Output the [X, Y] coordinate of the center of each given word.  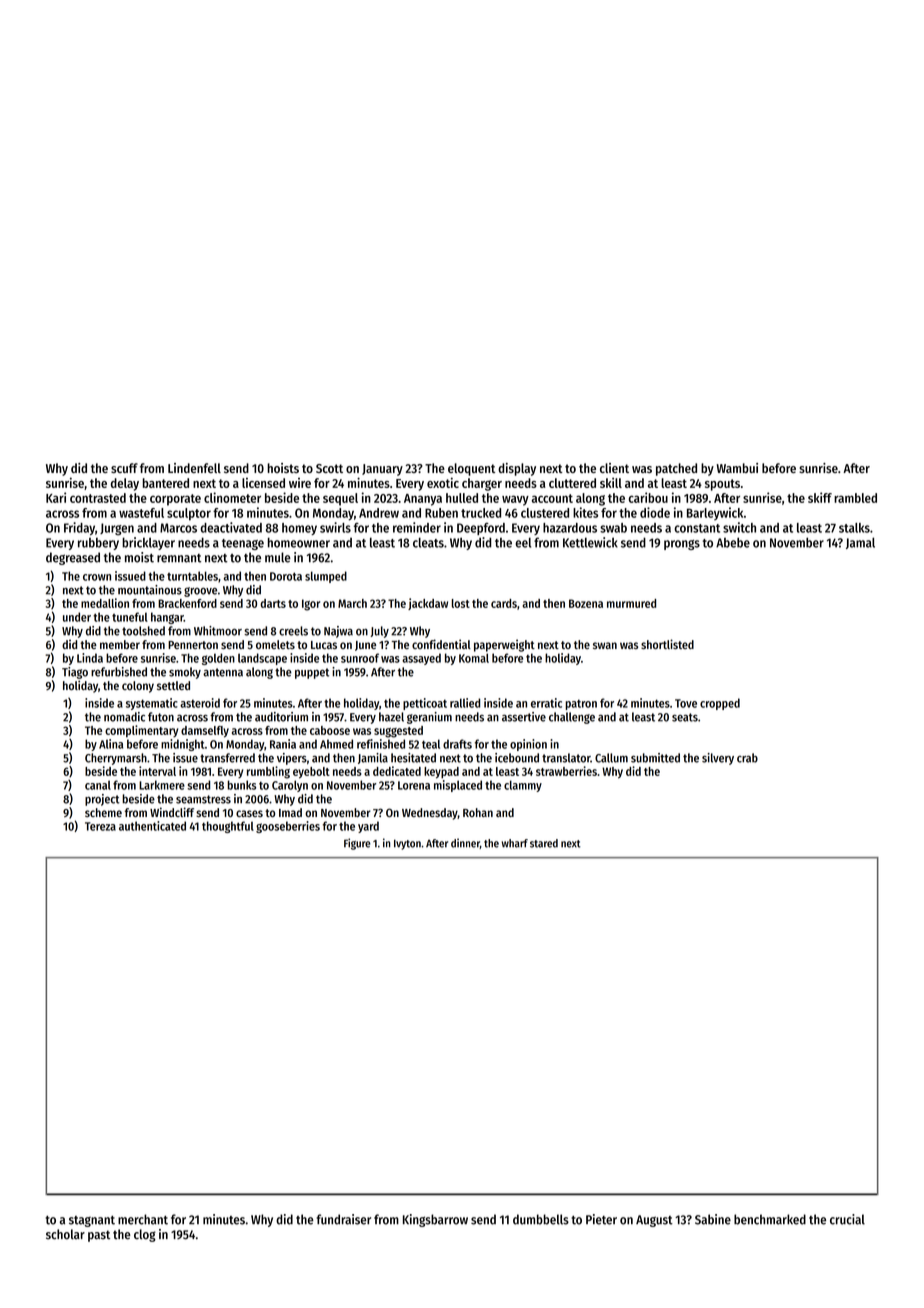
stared [544, 843]
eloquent [471, 469]
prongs [682, 545]
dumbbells [541, 1219]
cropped [720, 704]
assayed [421, 659]
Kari [56, 497]
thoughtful [228, 827]
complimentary [141, 731]
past [99, 1236]
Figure [357, 844]
